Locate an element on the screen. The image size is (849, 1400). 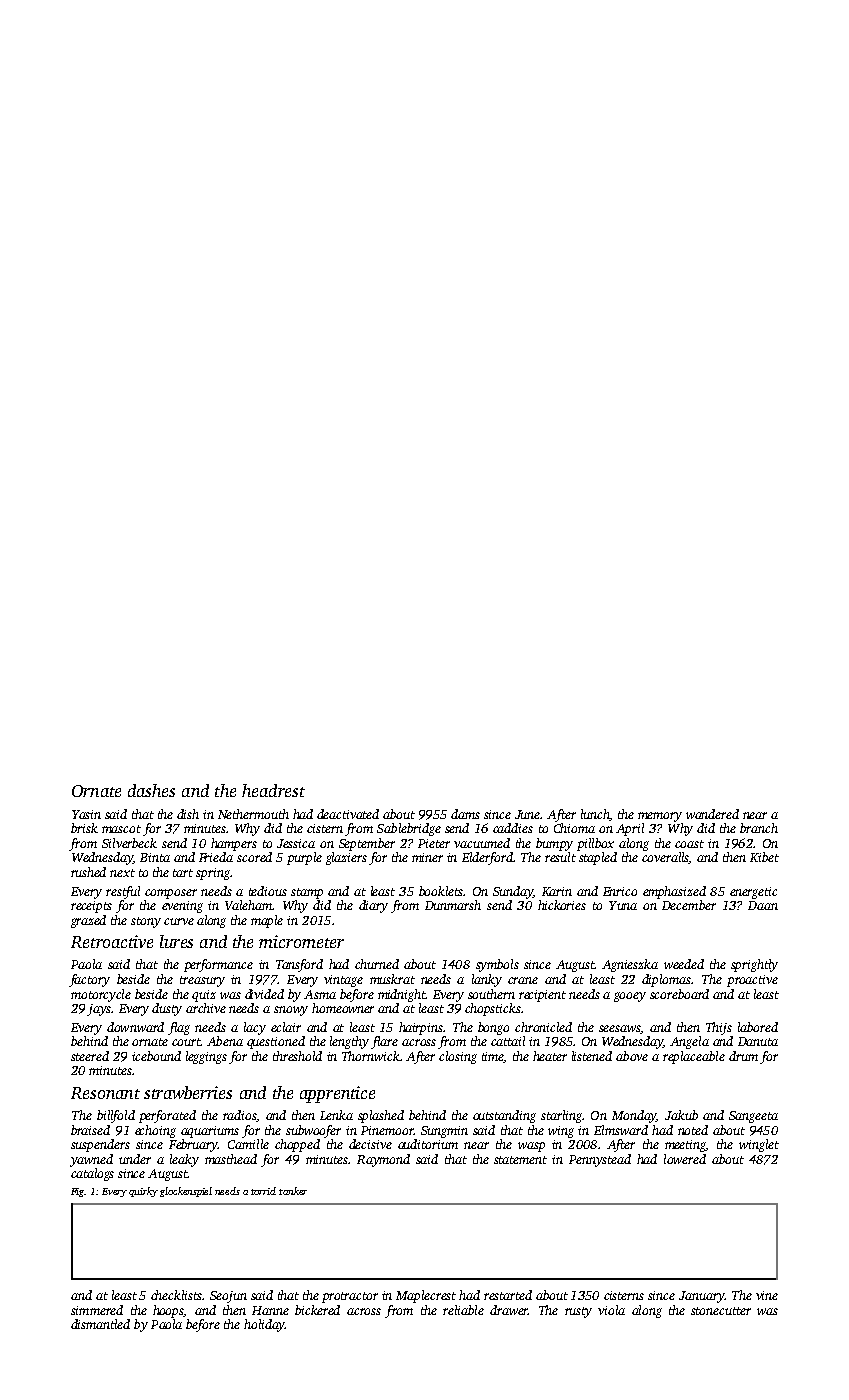
performance is located at coordinates (218, 965).
